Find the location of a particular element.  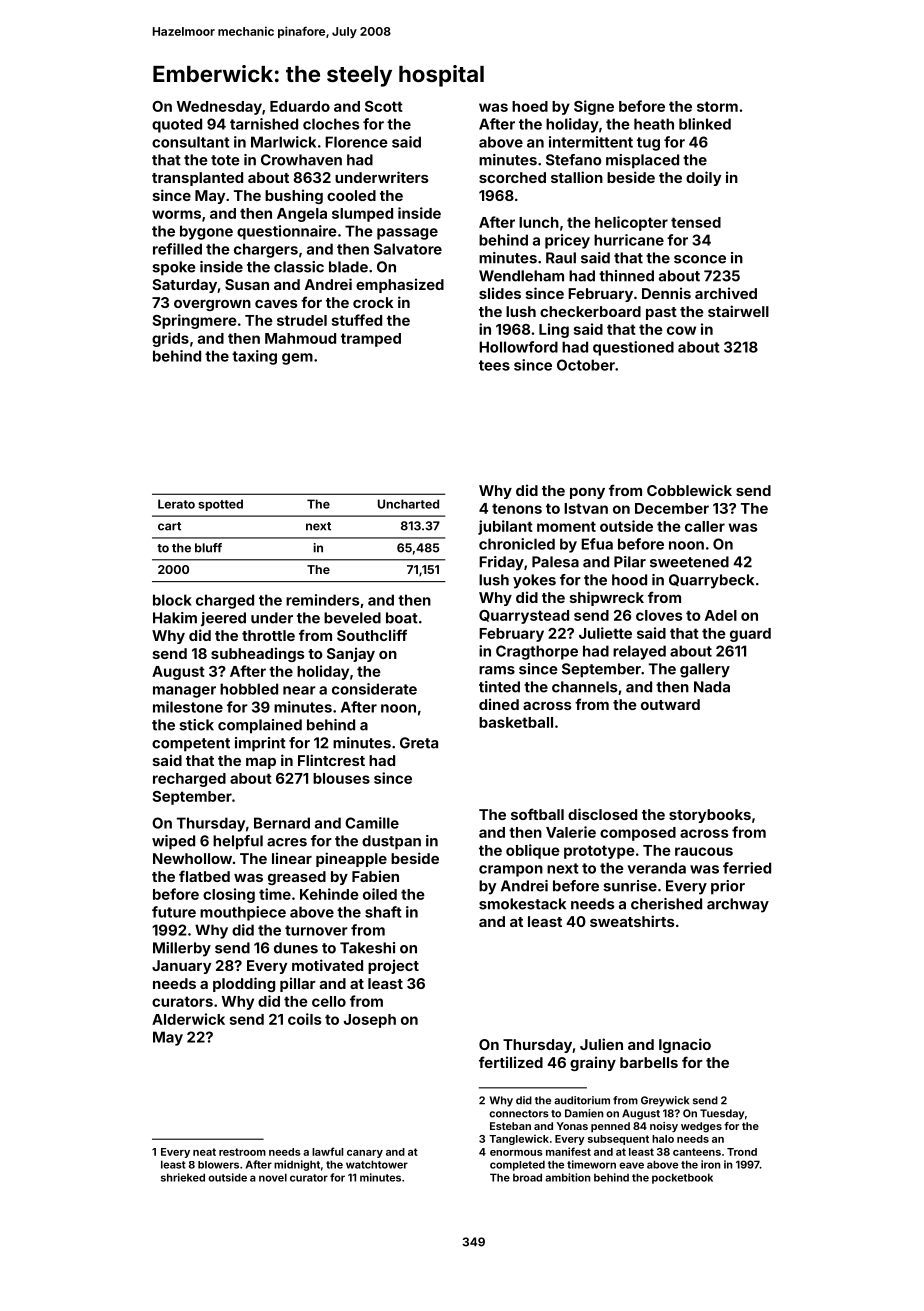

shrieked is located at coordinates (183, 1177).
